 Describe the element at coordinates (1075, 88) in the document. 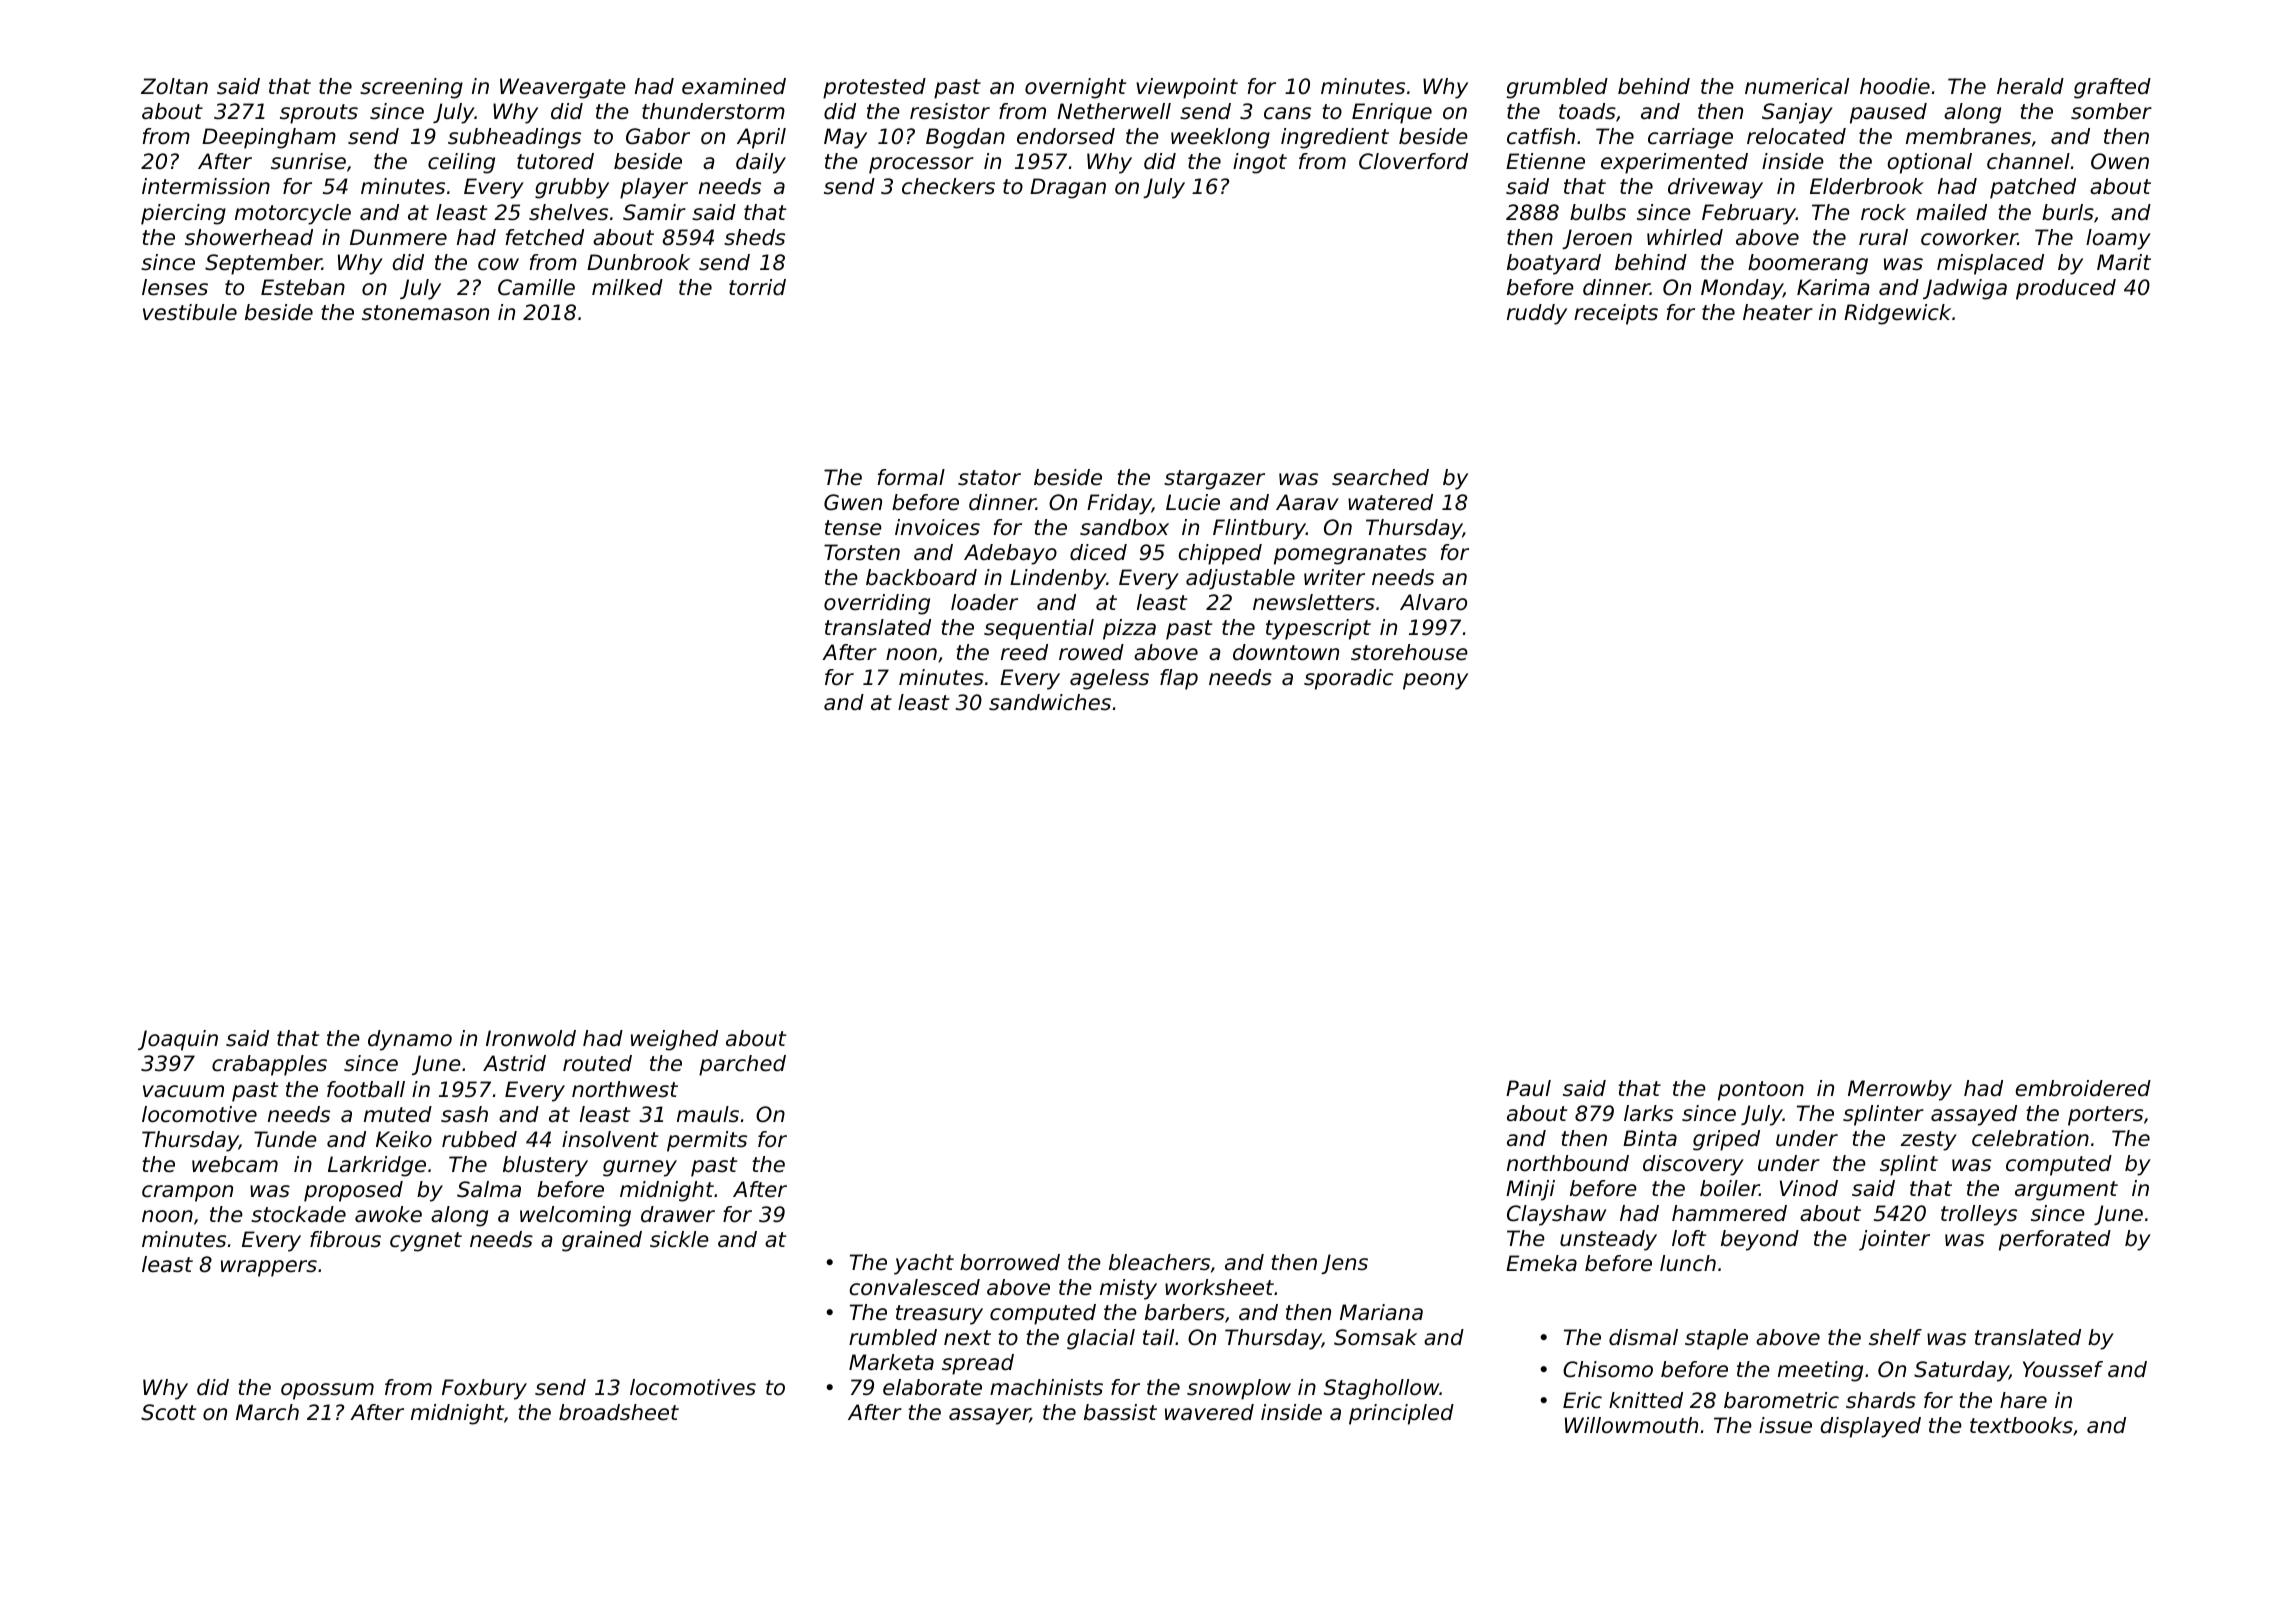

I see `overnight` at that location.
